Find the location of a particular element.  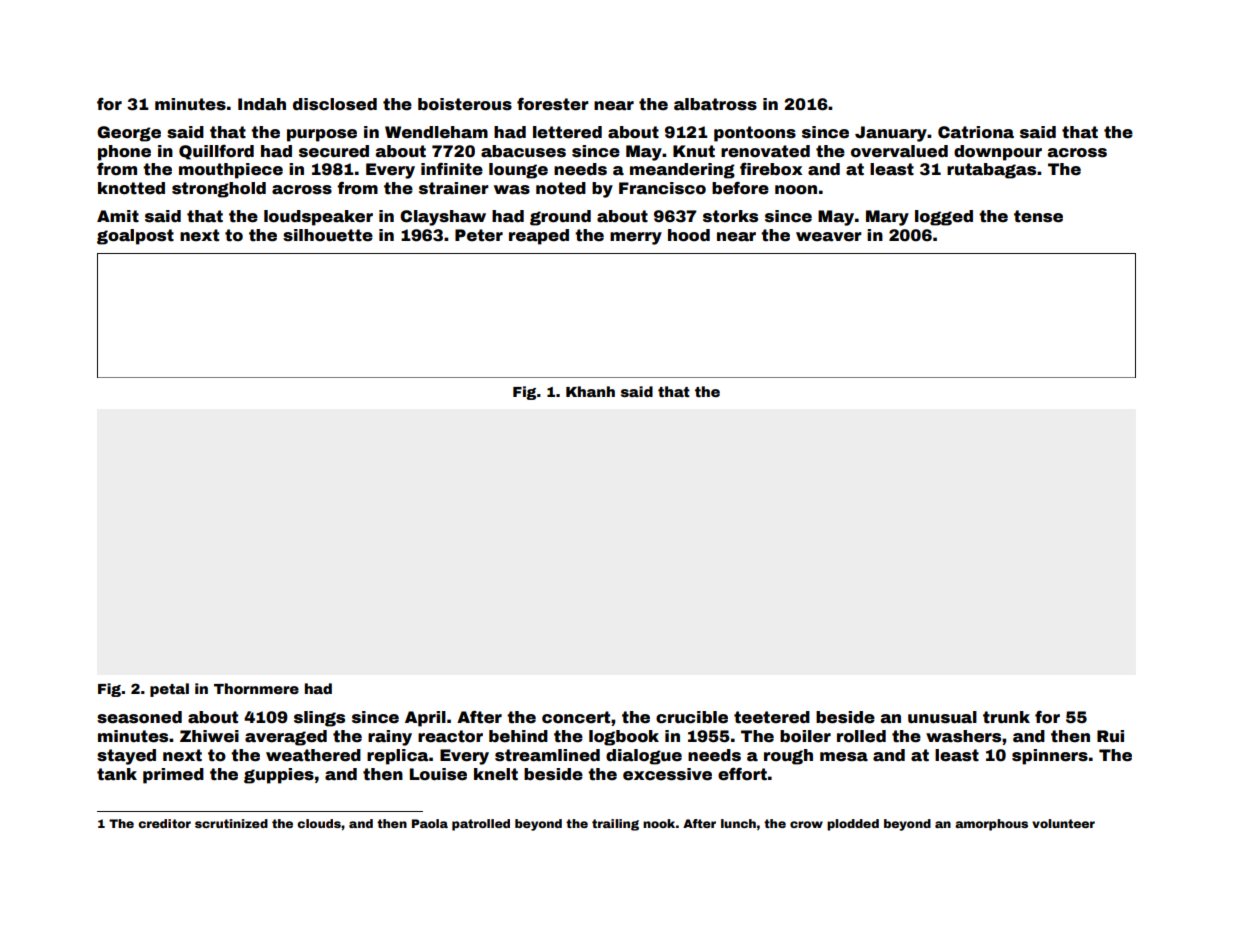

scrutinized is located at coordinates (231, 823).
